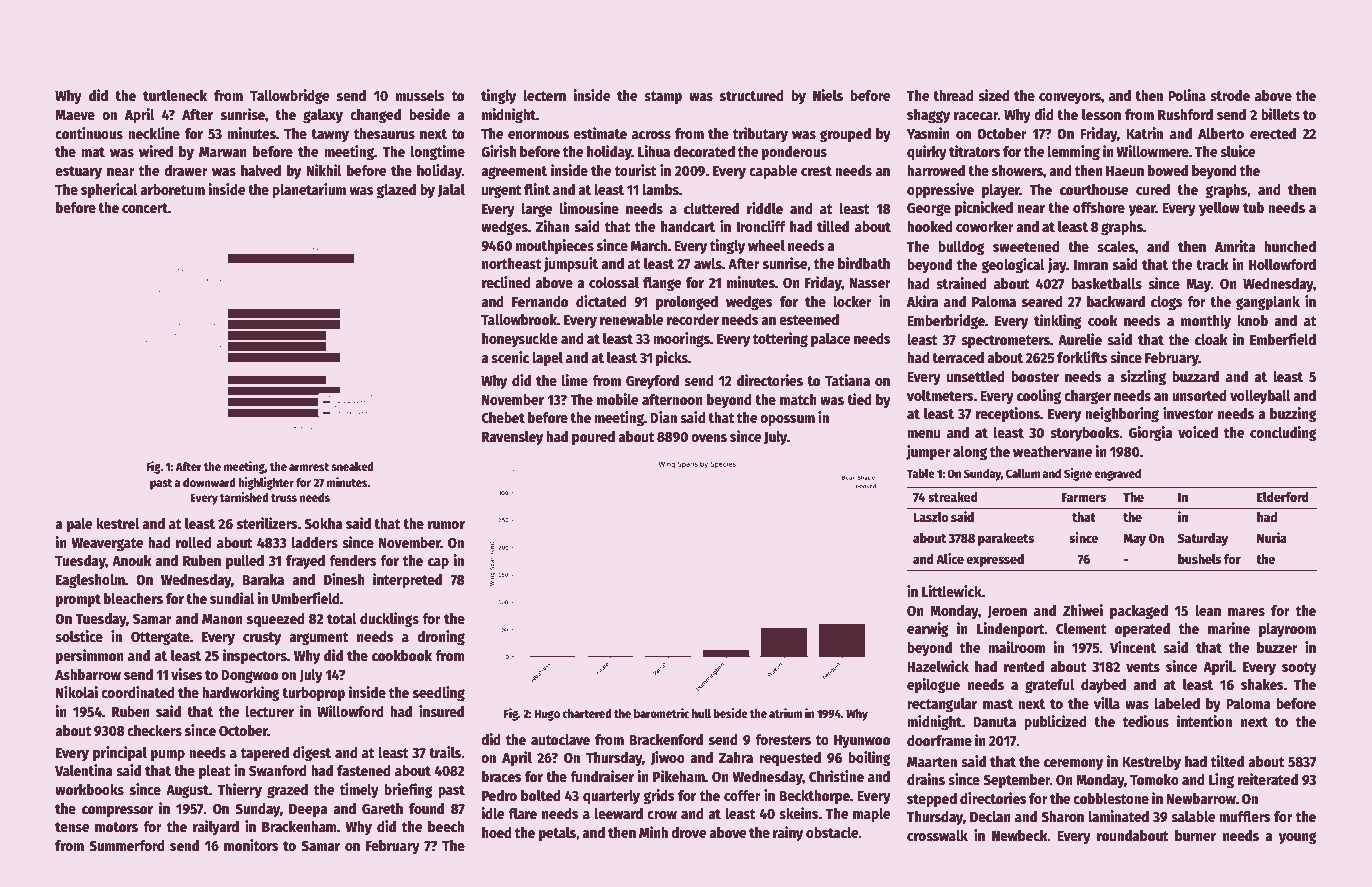 The image size is (1372, 887). What do you see at coordinates (1111, 798) in the page?
I see `cobblestone` at bounding box center [1111, 798].
